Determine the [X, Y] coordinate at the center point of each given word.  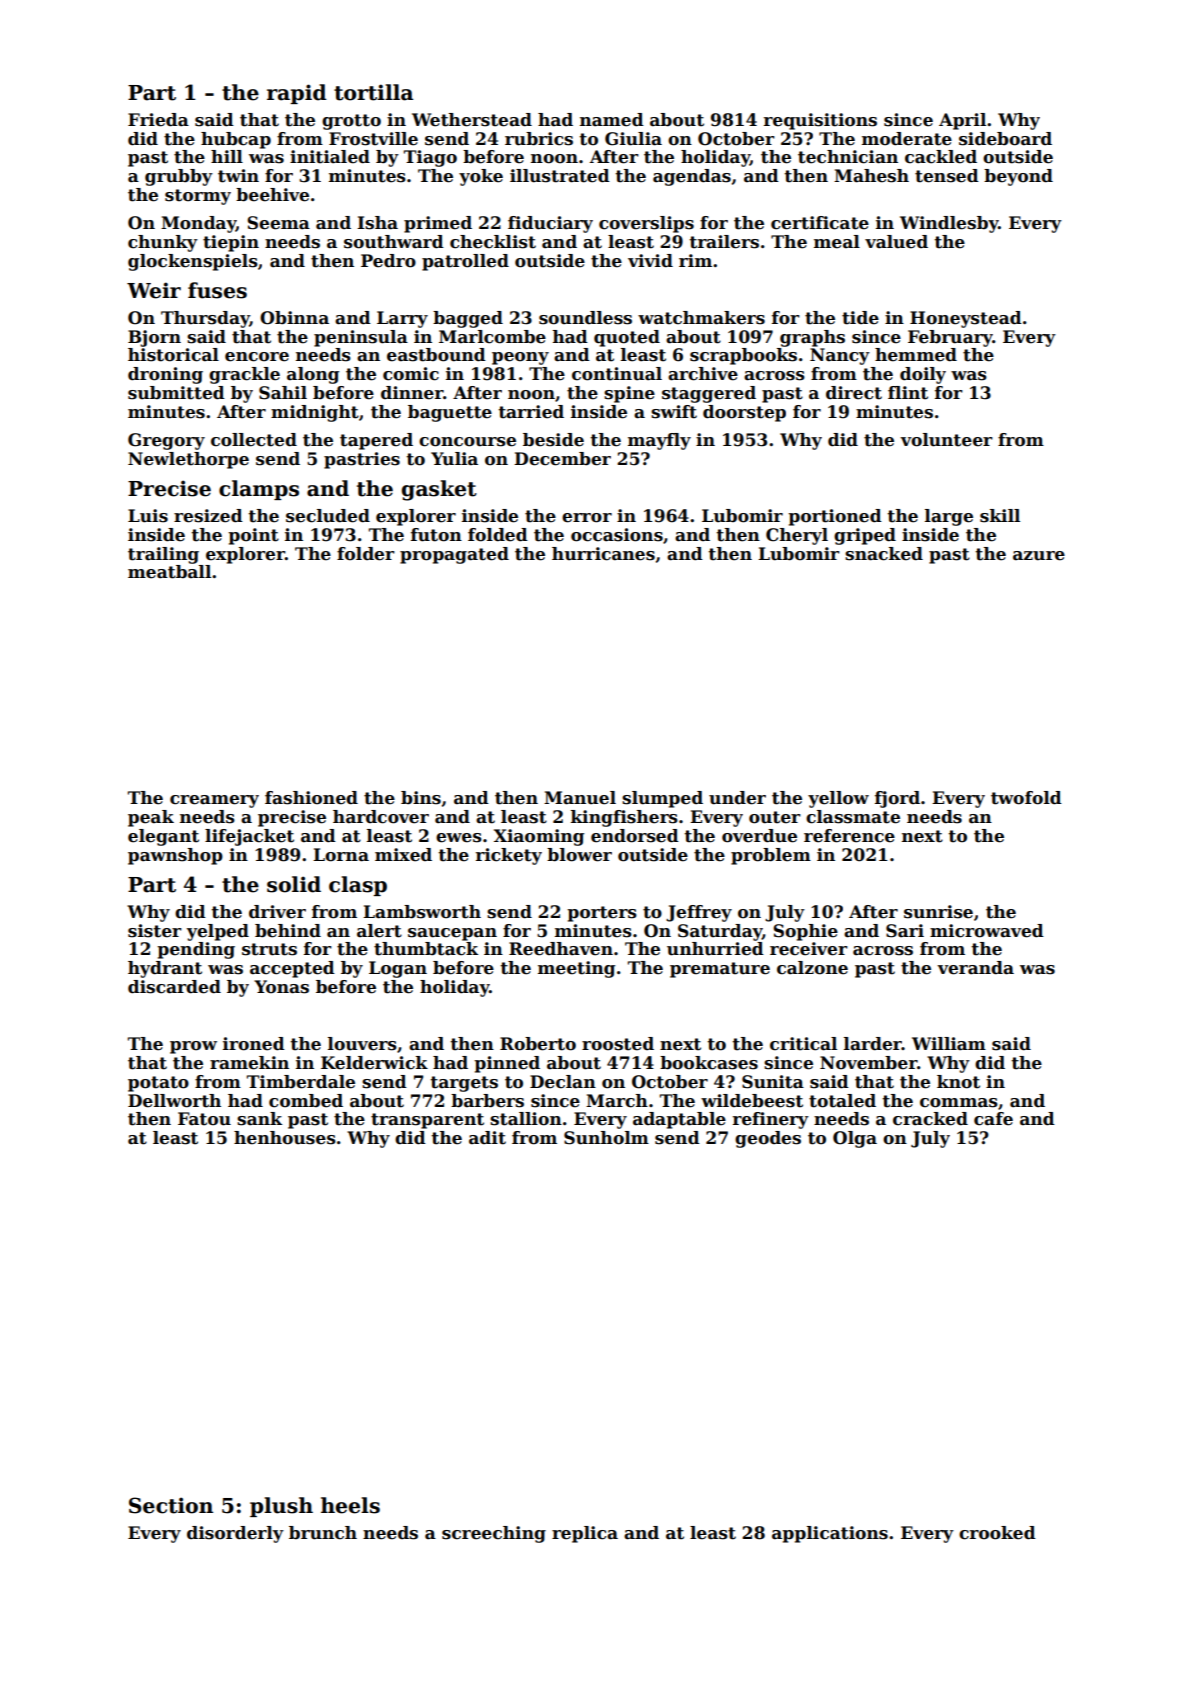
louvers [362, 1044]
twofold [1026, 798]
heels [350, 1505]
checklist [493, 242]
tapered [376, 441]
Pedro [388, 261]
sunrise [938, 912]
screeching [494, 1534]
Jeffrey [699, 913]
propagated [454, 555]
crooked [997, 1533]
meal [837, 242]
